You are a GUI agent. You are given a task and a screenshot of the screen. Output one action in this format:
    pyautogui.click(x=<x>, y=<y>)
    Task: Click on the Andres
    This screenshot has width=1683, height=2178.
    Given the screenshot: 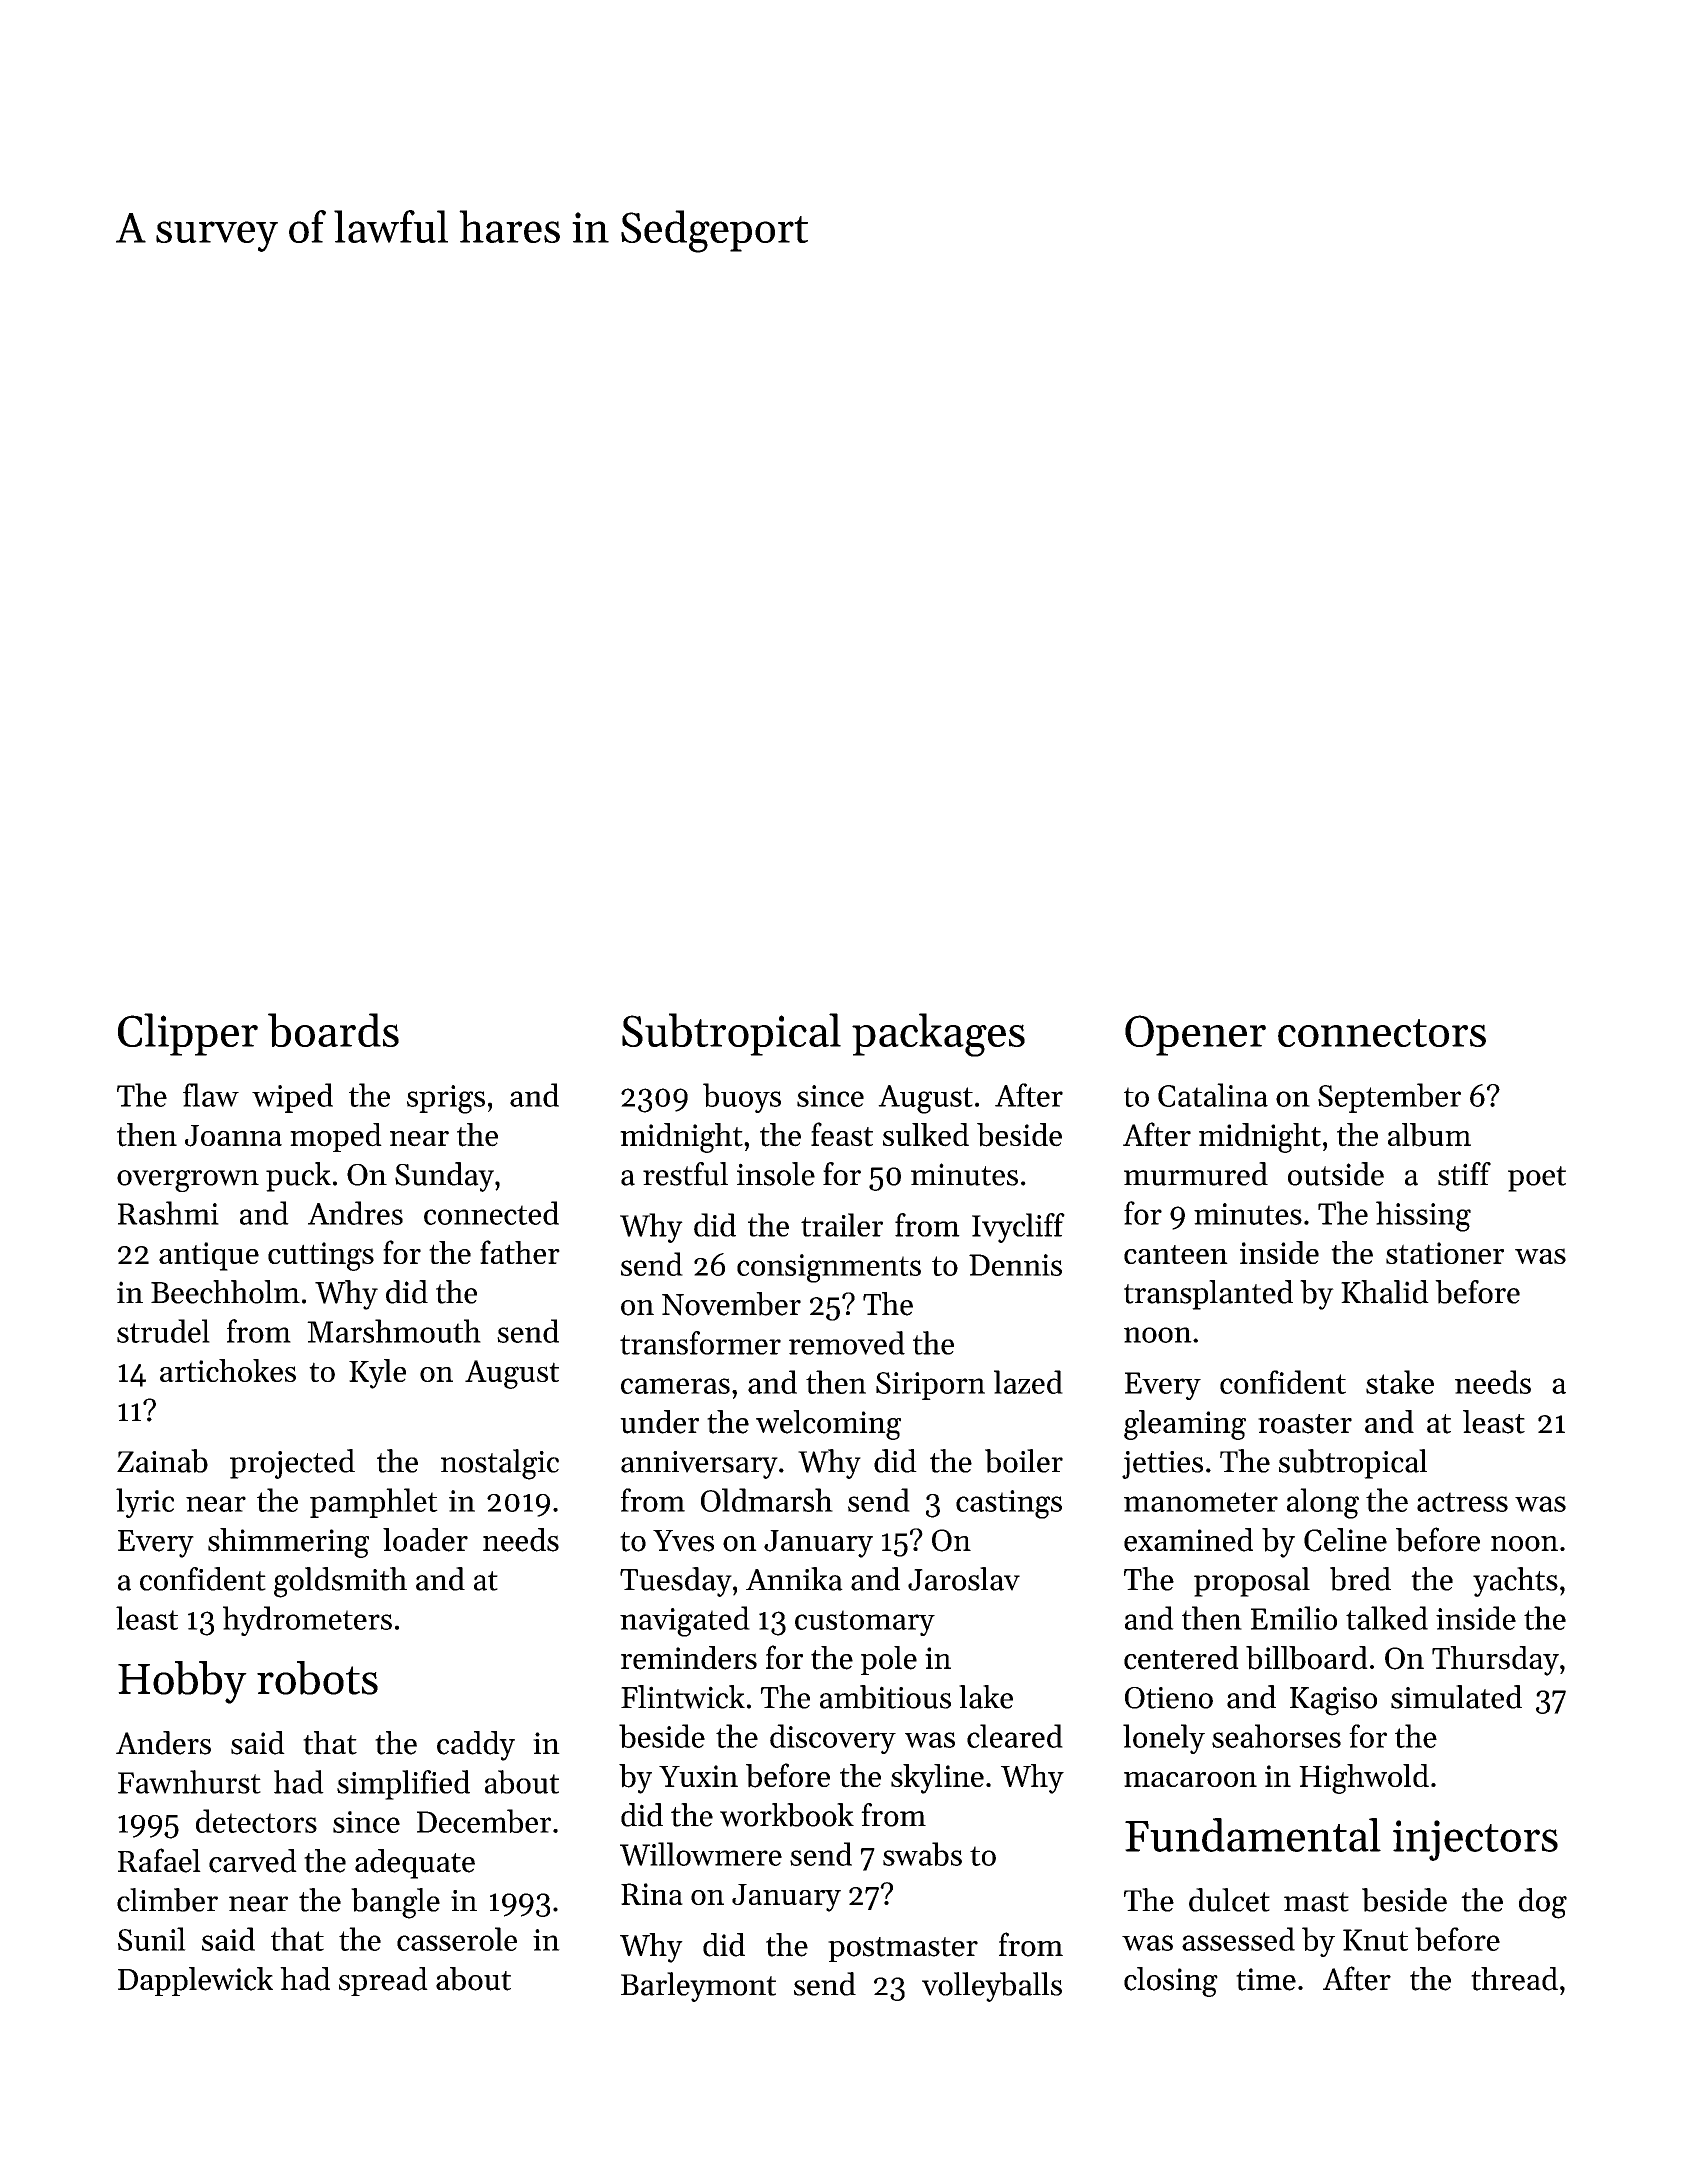 What is the action you would take?
    pyautogui.click(x=355, y=1213)
